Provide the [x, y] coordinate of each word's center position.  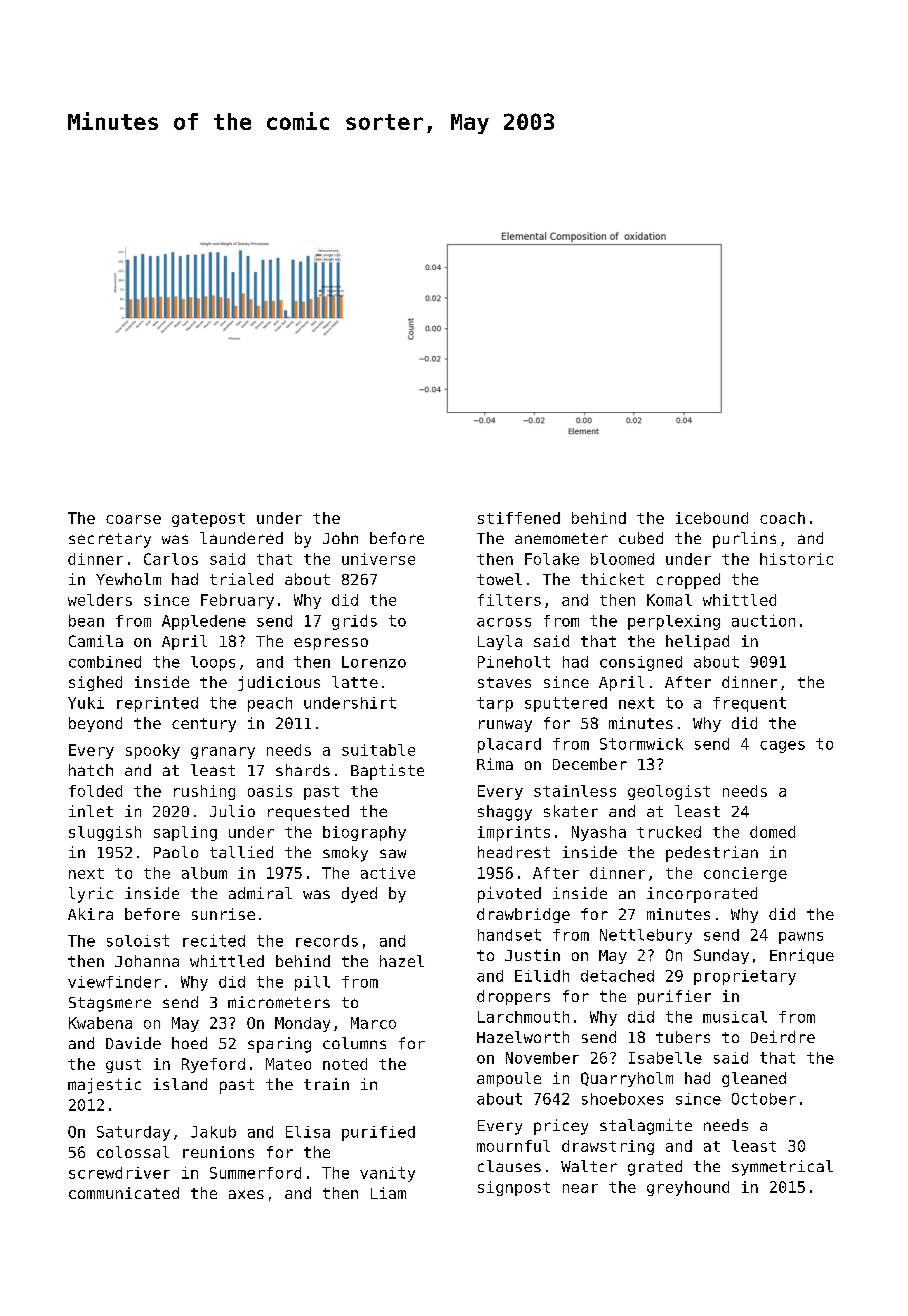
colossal [133, 1152]
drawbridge [523, 915]
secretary [110, 540]
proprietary [745, 977]
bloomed [622, 559]
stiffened [519, 518]
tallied [241, 852]
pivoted [509, 895]
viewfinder [114, 982]
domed [772, 832]
